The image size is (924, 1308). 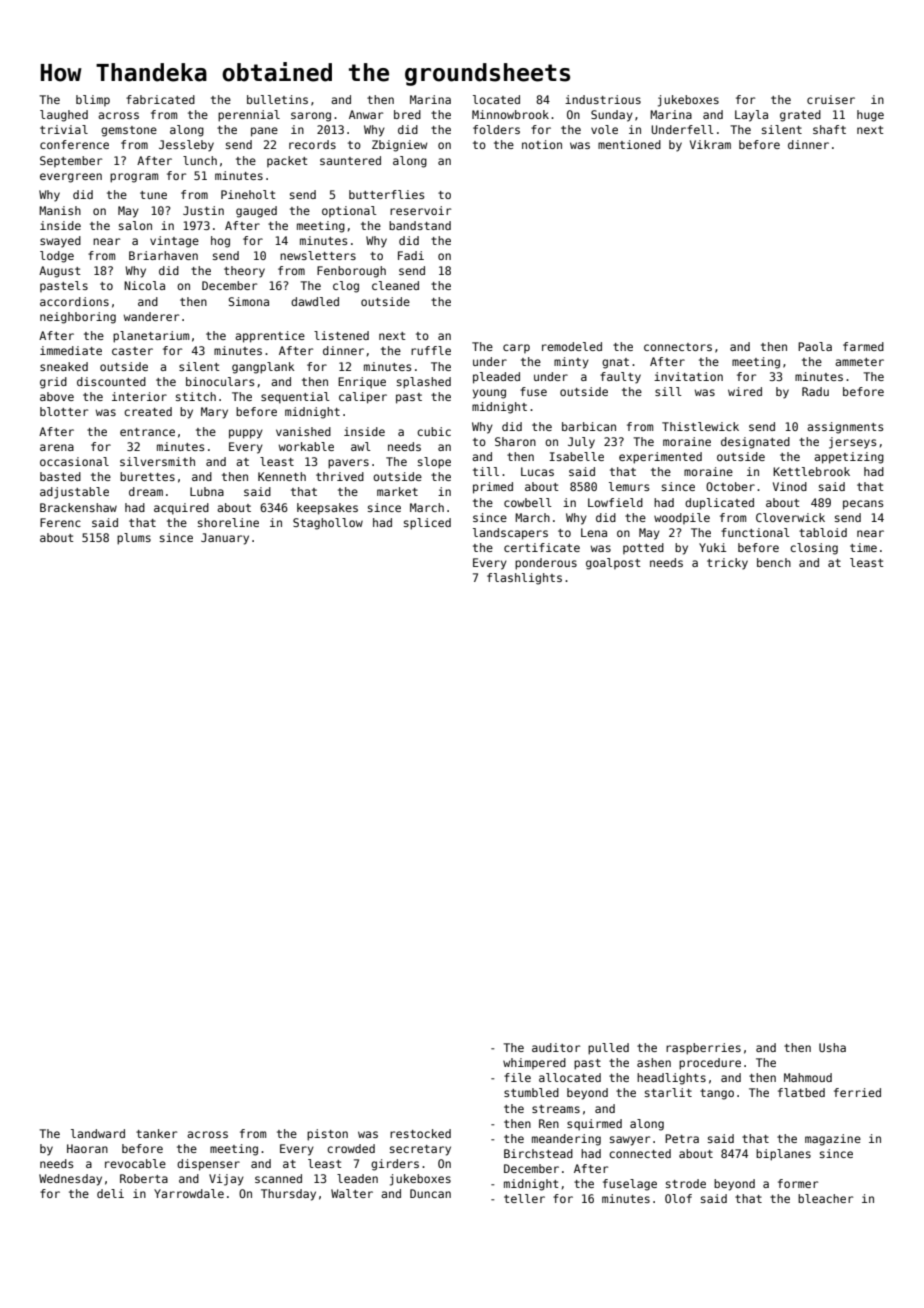 What do you see at coordinates (430, 1193) in the document?
I see `Duncan` at bounding box center [430, 1193].
